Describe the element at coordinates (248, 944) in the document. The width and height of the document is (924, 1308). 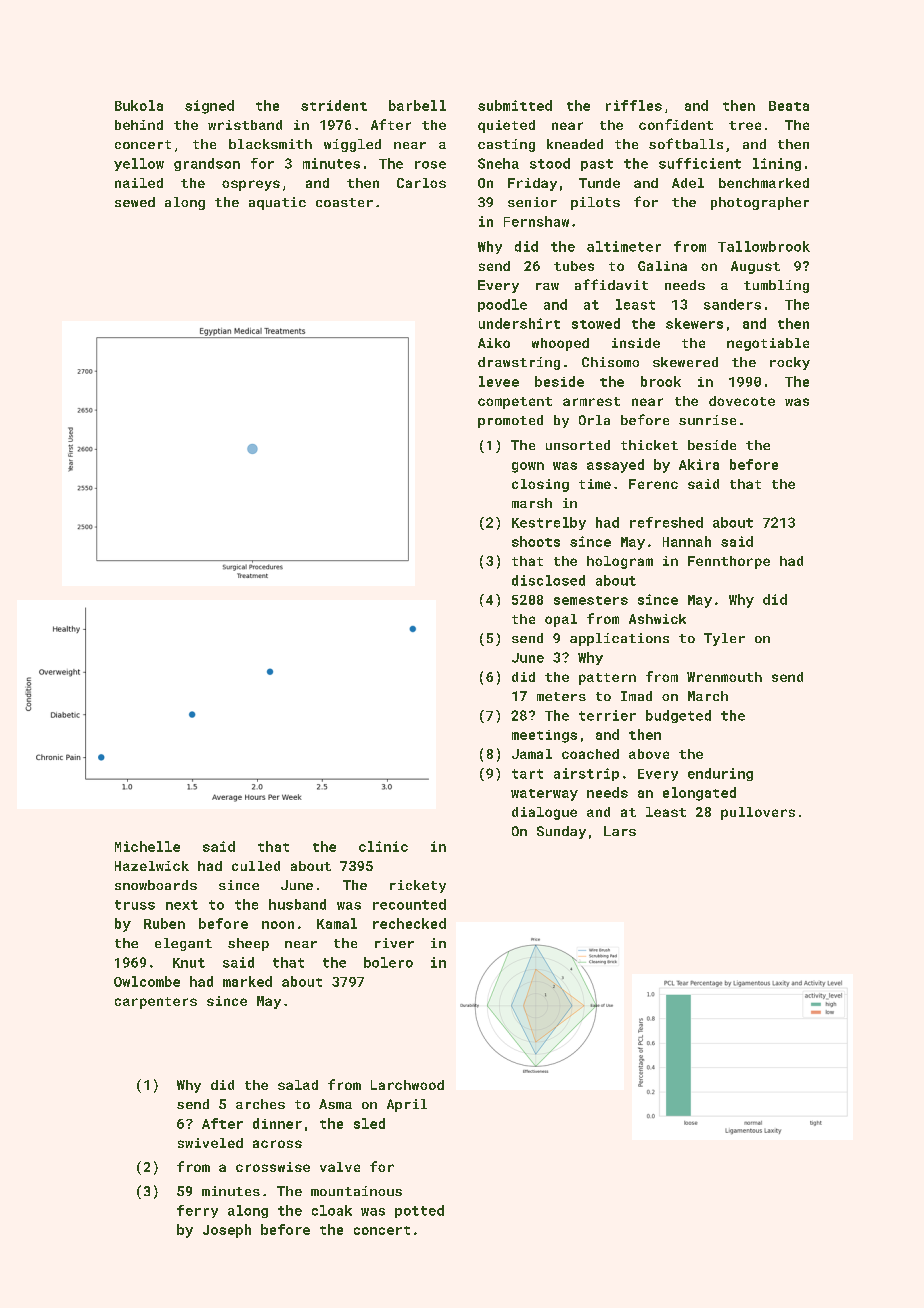
I see `sheep` at that location.
